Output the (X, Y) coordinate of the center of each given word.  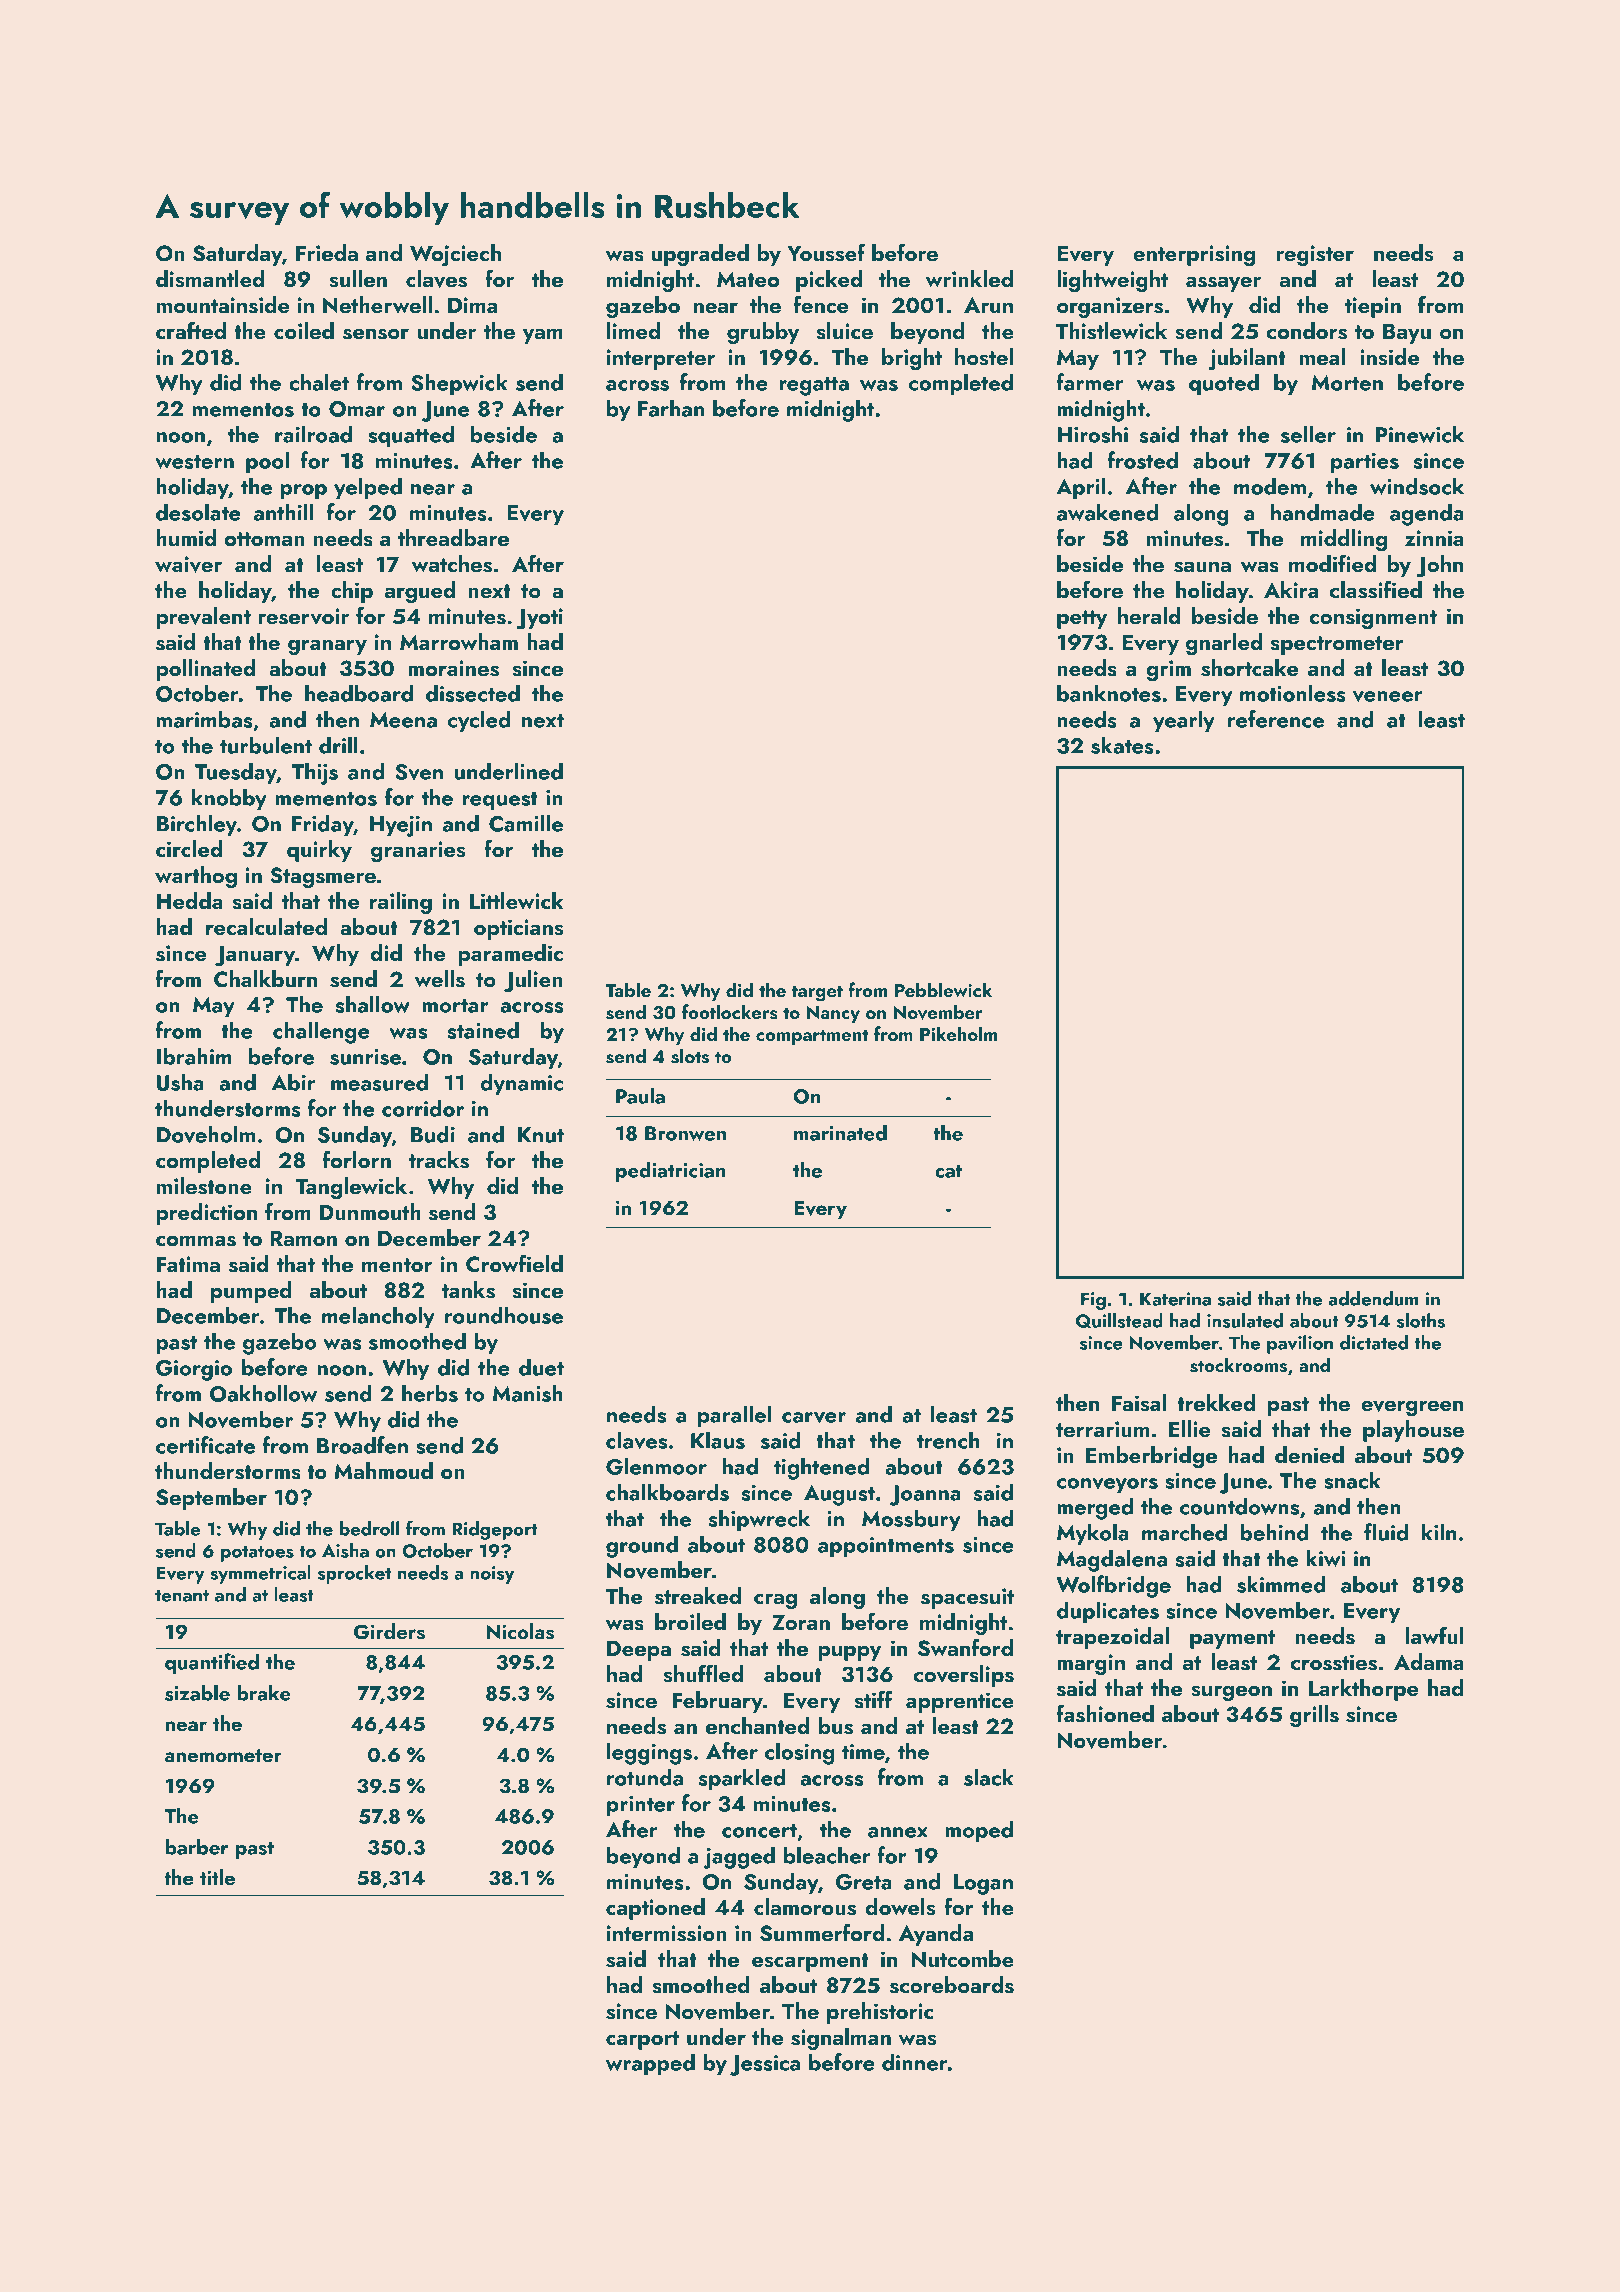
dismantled (210, 279)
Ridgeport (495, 1530)
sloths (1421, 1320)
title (217, 1877)
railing (401, 903)
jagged (739, 1857)
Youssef (826, 252)
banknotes (1109, 693)
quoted (1224, 384)
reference (1276, 719)
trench (948, 1440)
